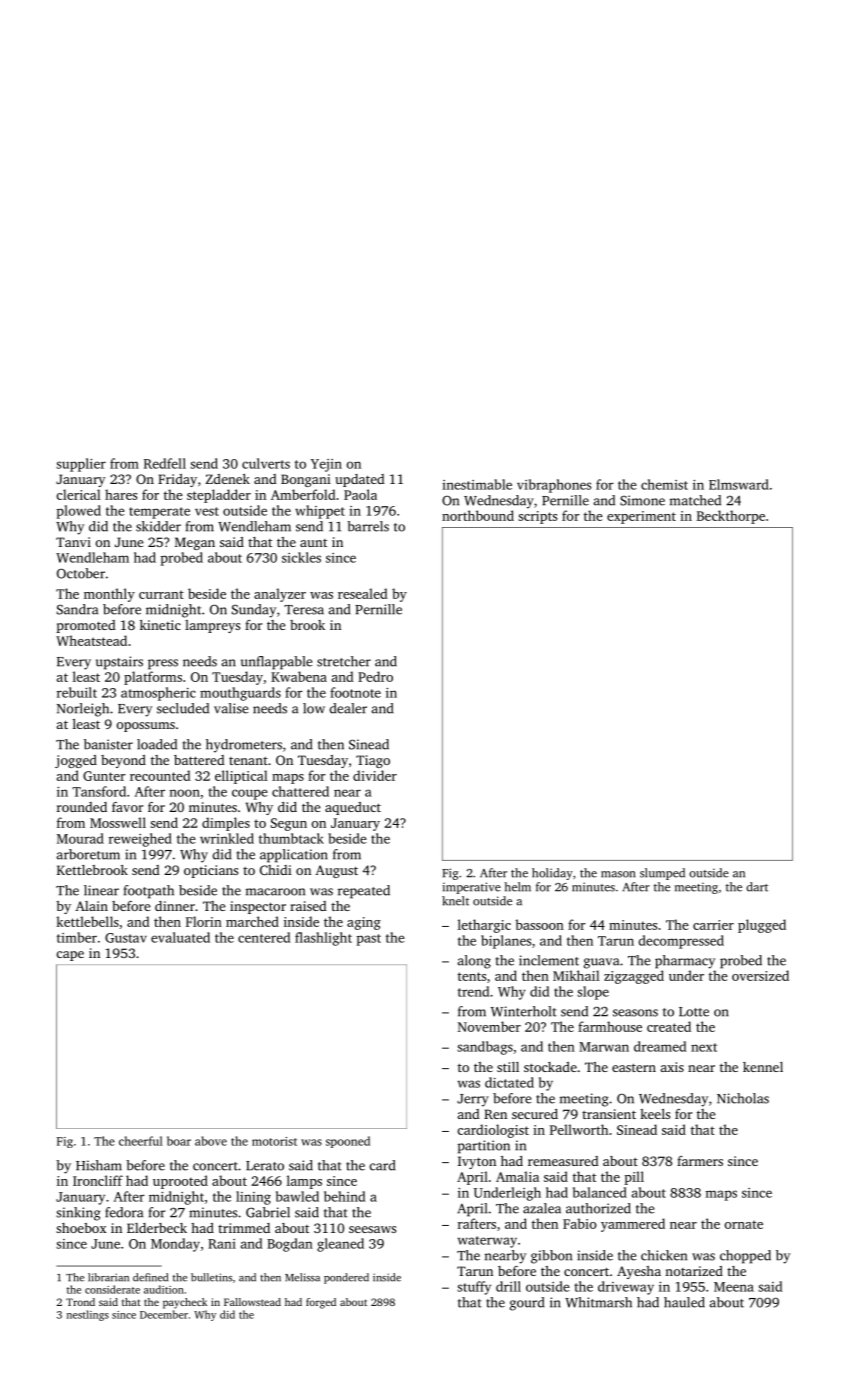 Image resolution: width=849 pixels, height=1400 pixels. I want to click on Trond, so click(80, 1302).
